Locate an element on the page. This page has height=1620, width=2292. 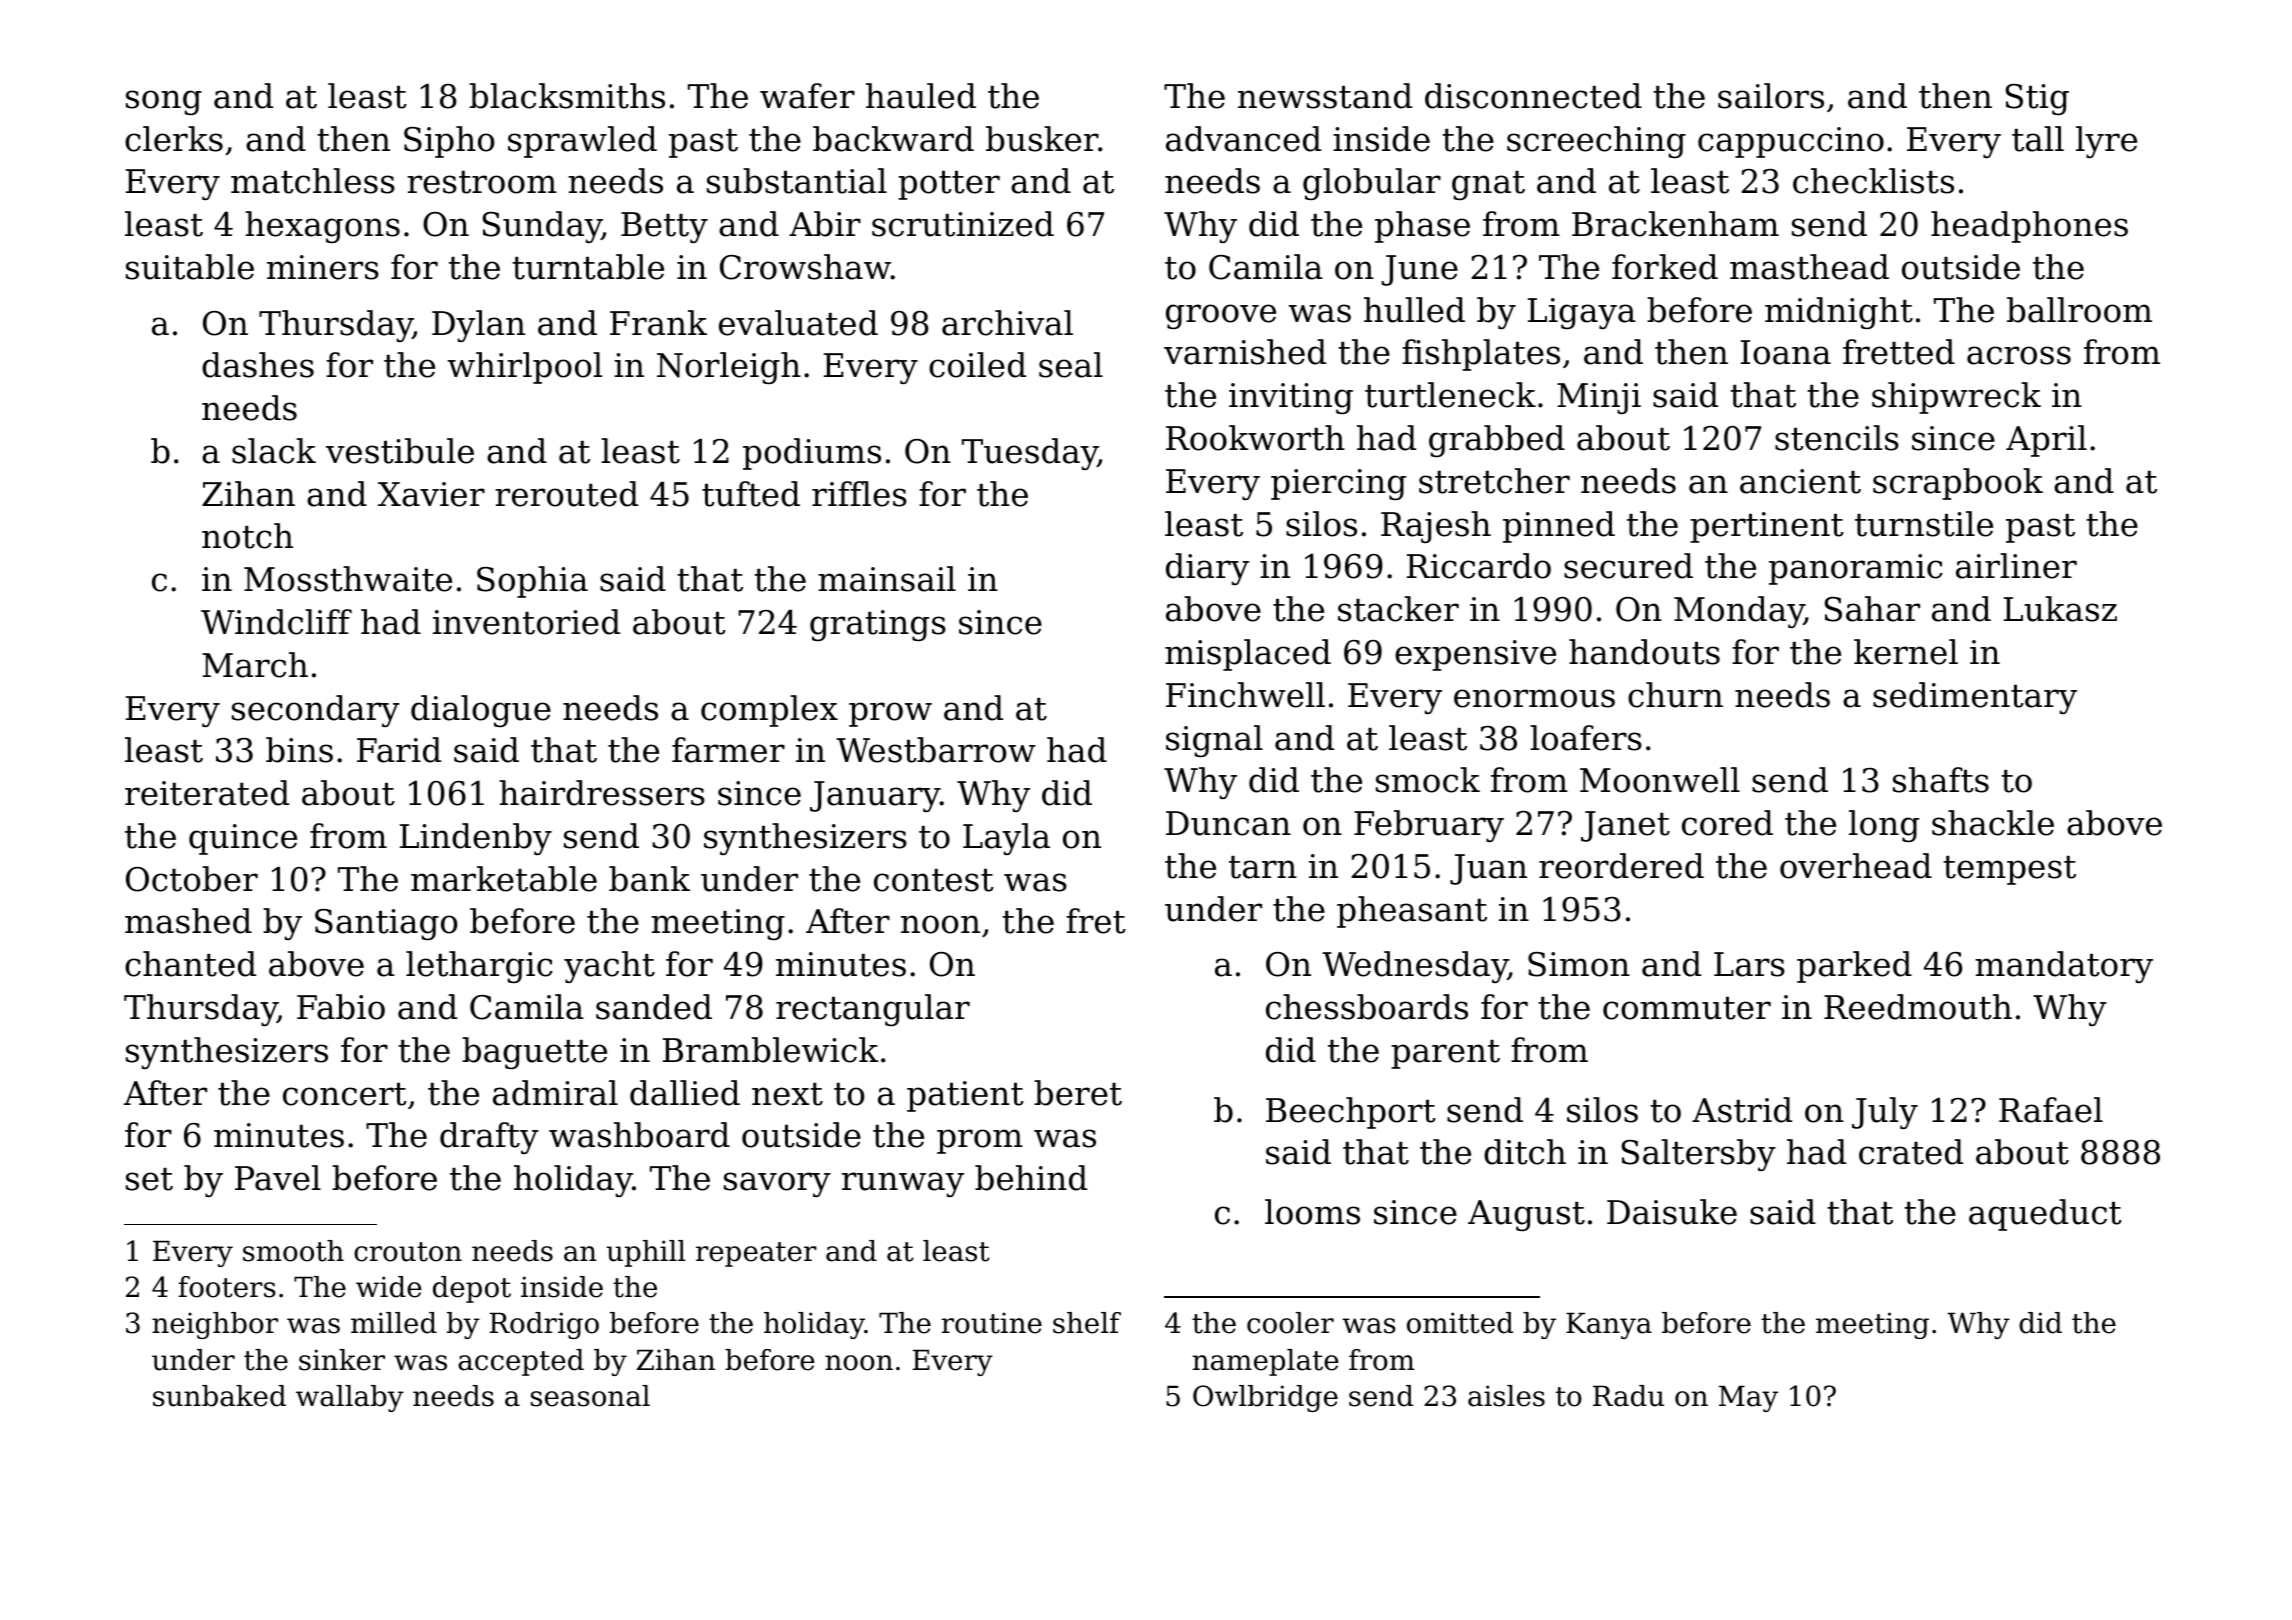
wallaby is located at coordinates (350, 1398).
